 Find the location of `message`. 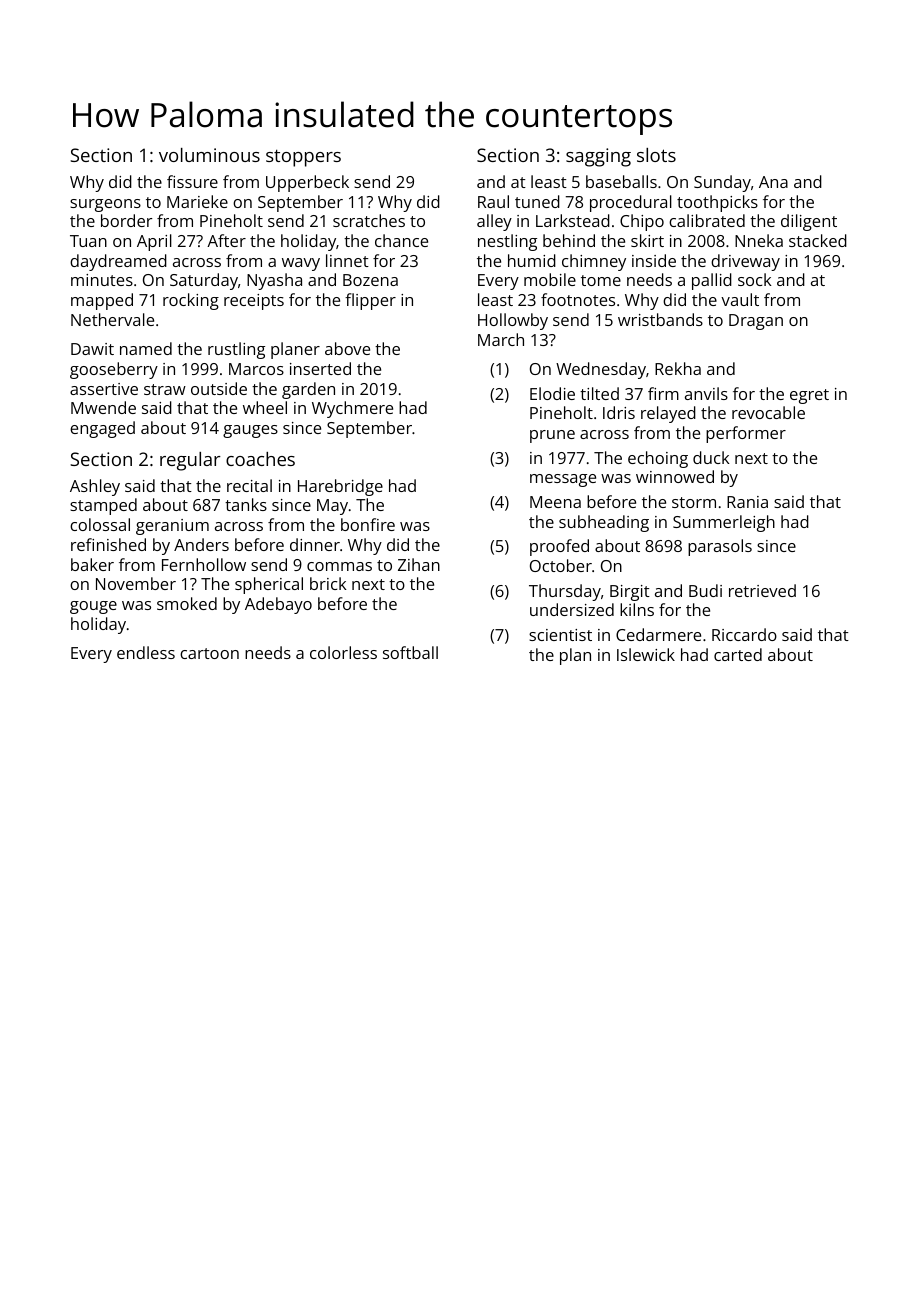

message is located at coordinates (563, 480).
